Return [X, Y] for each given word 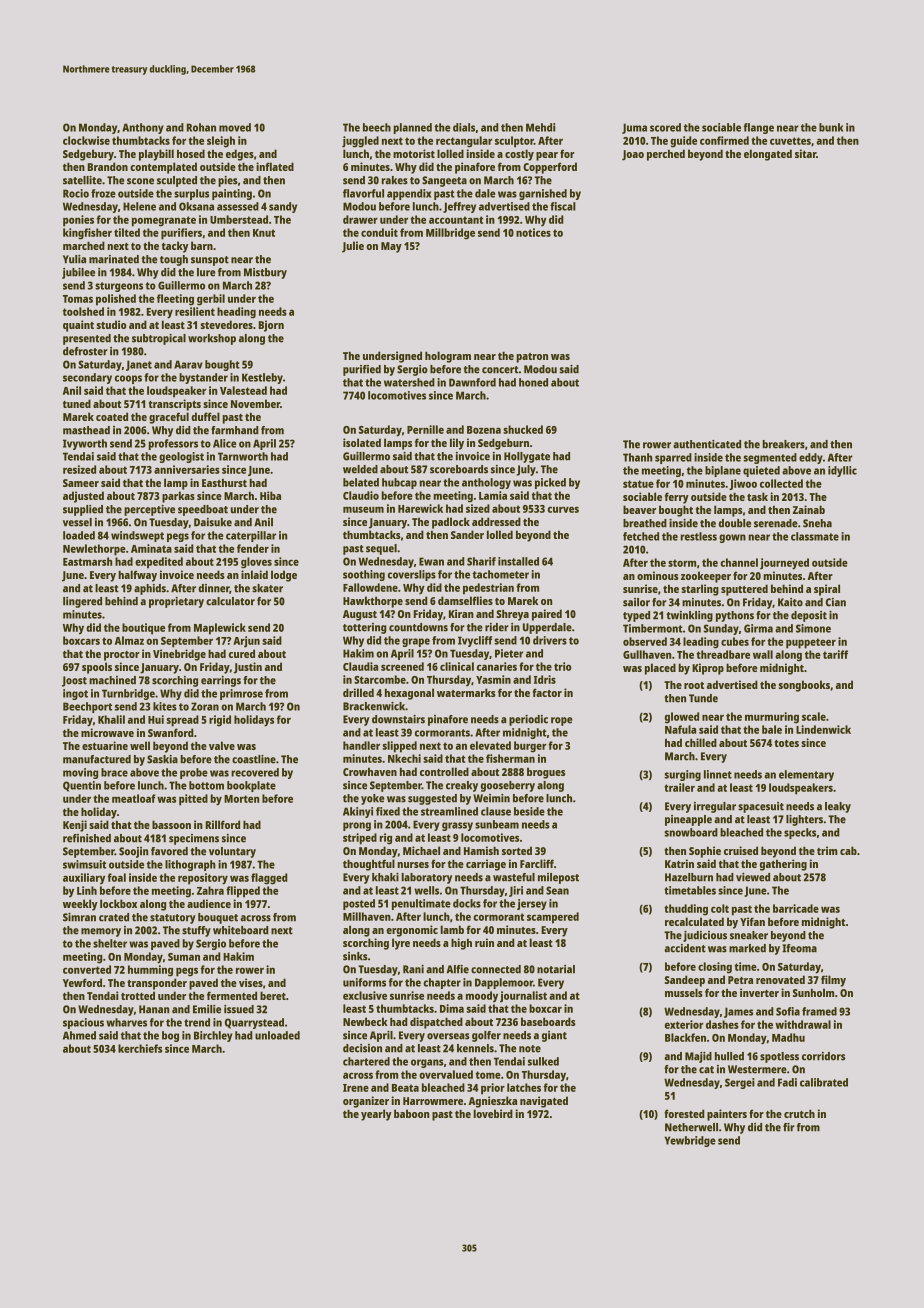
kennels [475, 1048]
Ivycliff [475, 641]
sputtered [744, 590]
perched [666, 155]
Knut [264, 233]
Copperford [550, 168]
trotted [138, 995]
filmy [833, 981]
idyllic [842, 471]
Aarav [188, 364]
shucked [523, 429]
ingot [75, 694]
